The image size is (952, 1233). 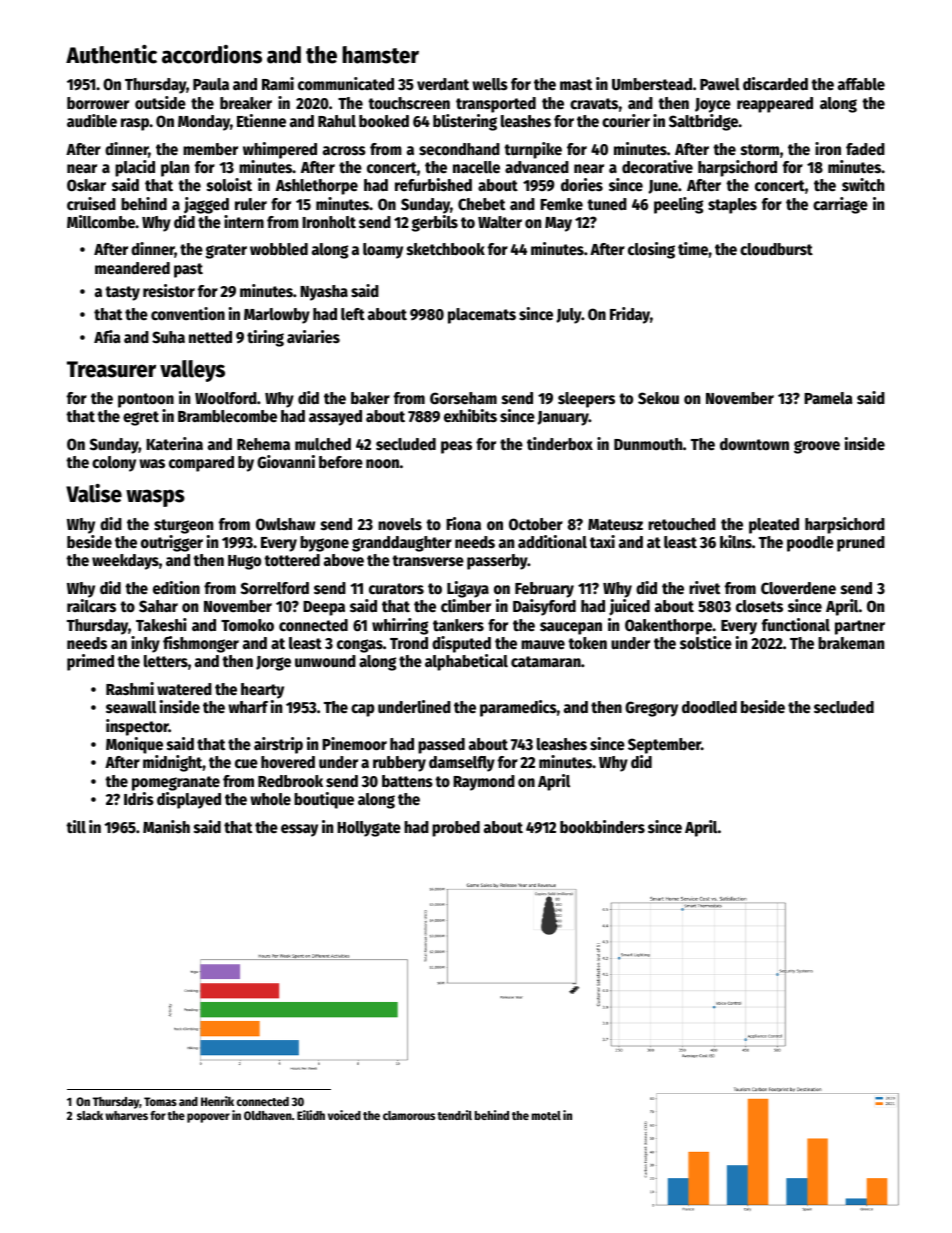 I want to click on whimpered, so click(x=280, y=150).
